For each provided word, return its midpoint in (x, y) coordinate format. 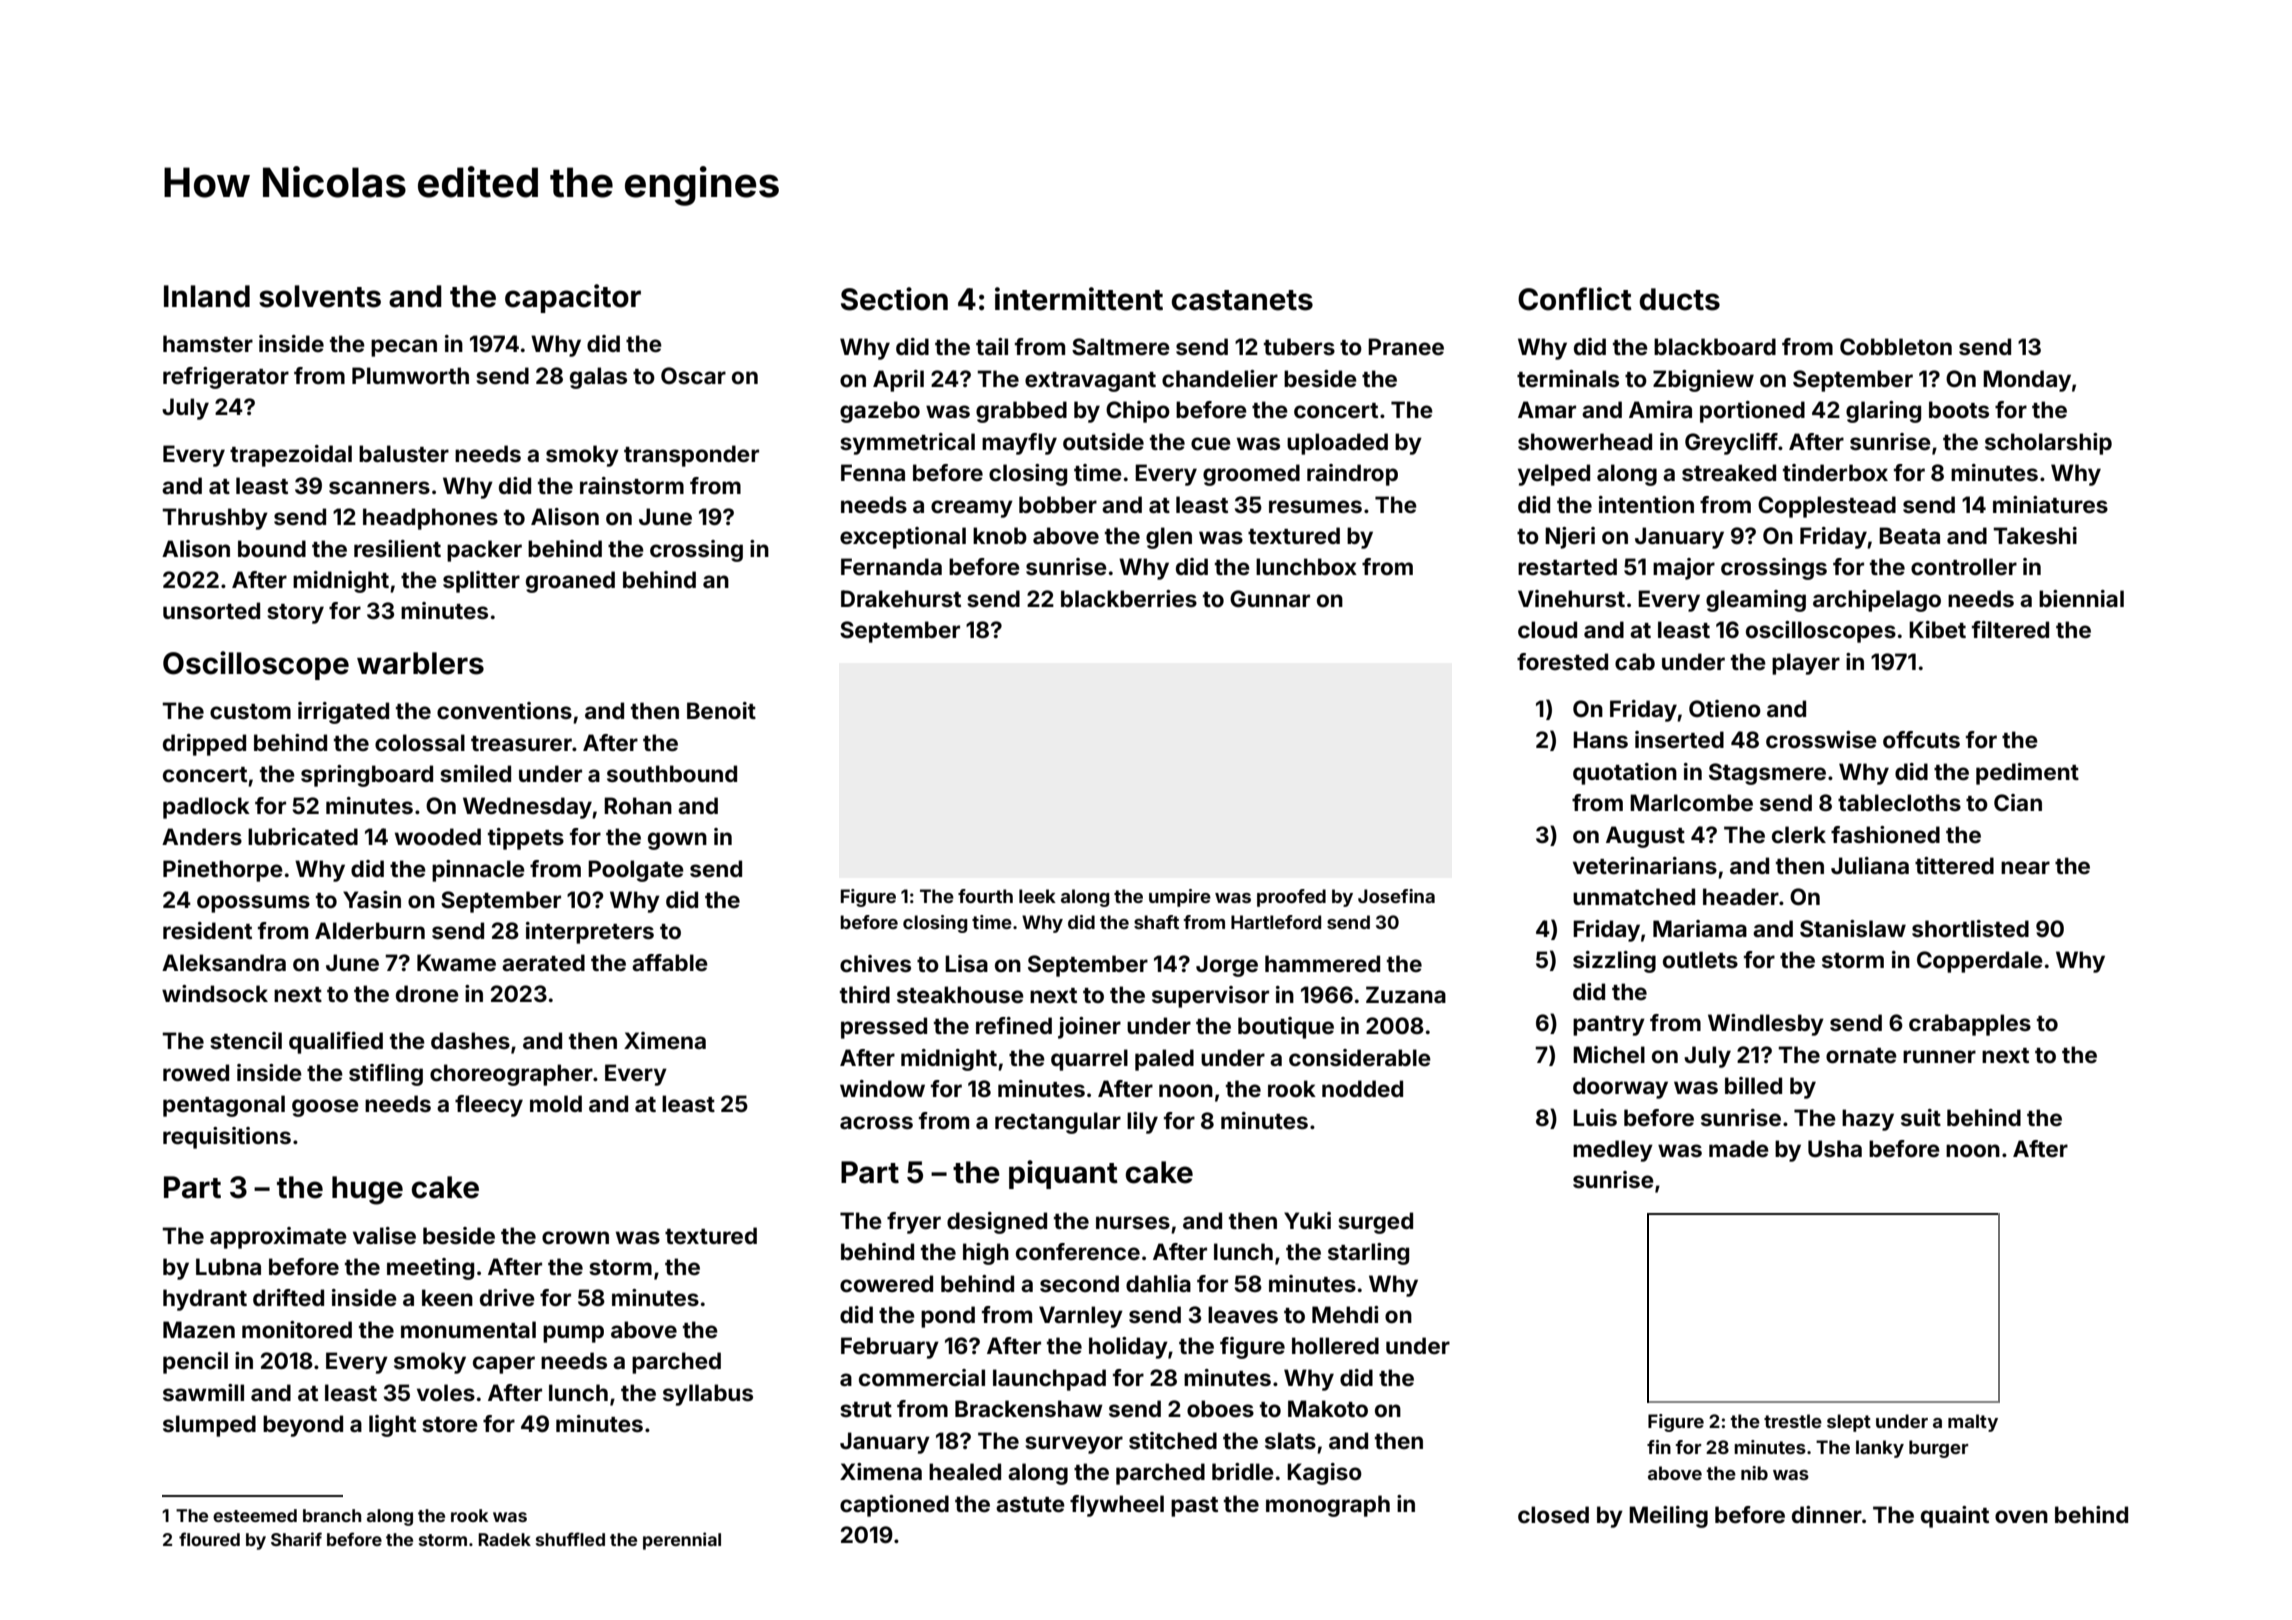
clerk (1799, 834)
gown (677, 841)
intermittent (1079, 299)
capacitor (573, 298)
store (450, 1424)
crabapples (1970, 1025)
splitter (481, 582)
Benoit (721, 710)
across (876, 1122)
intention (1646, 504)
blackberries (1129, 598)
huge (367, 1190)
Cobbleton (1896, 346)
